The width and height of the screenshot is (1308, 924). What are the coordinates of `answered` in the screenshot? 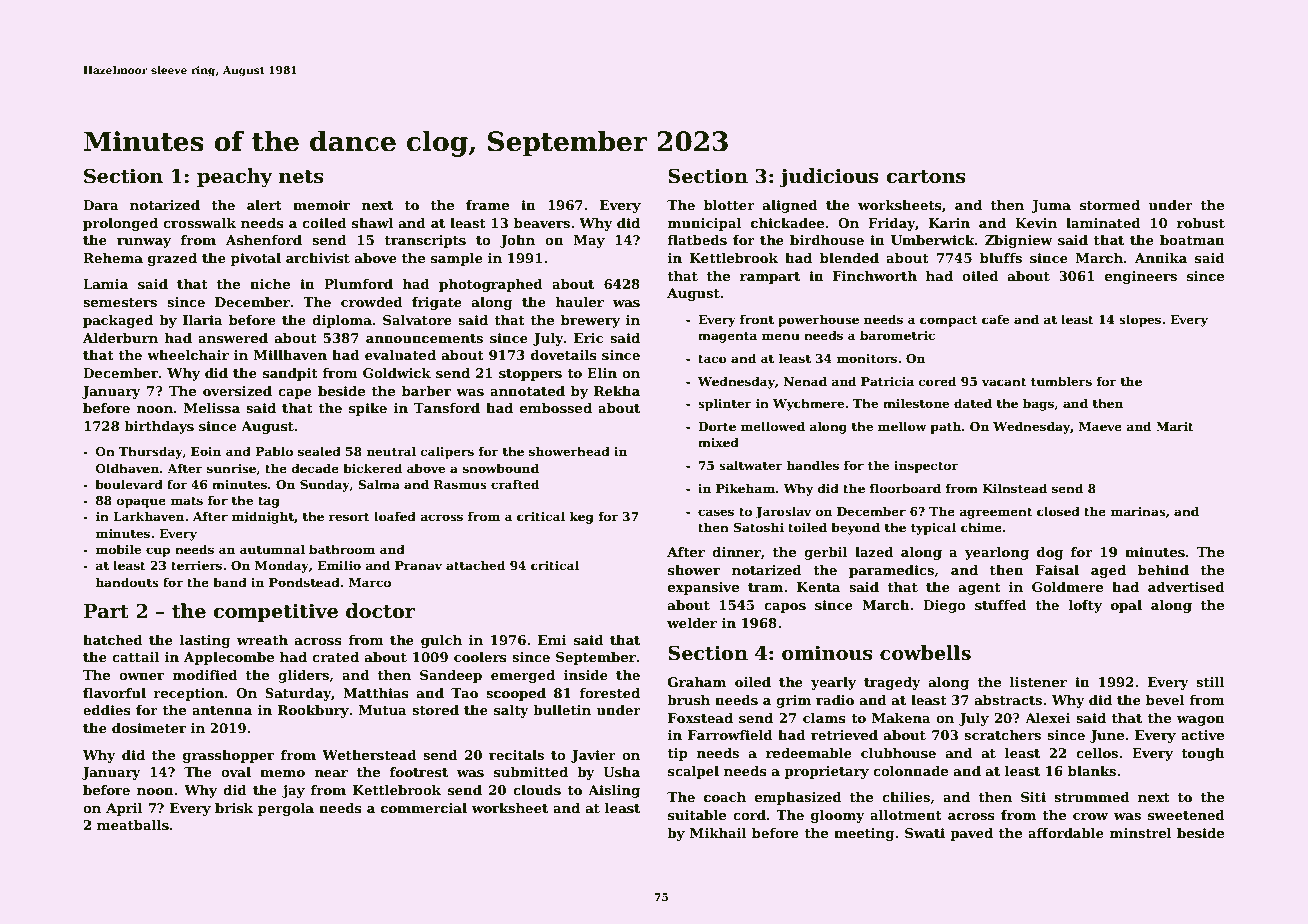 It's located at (233, 338).
